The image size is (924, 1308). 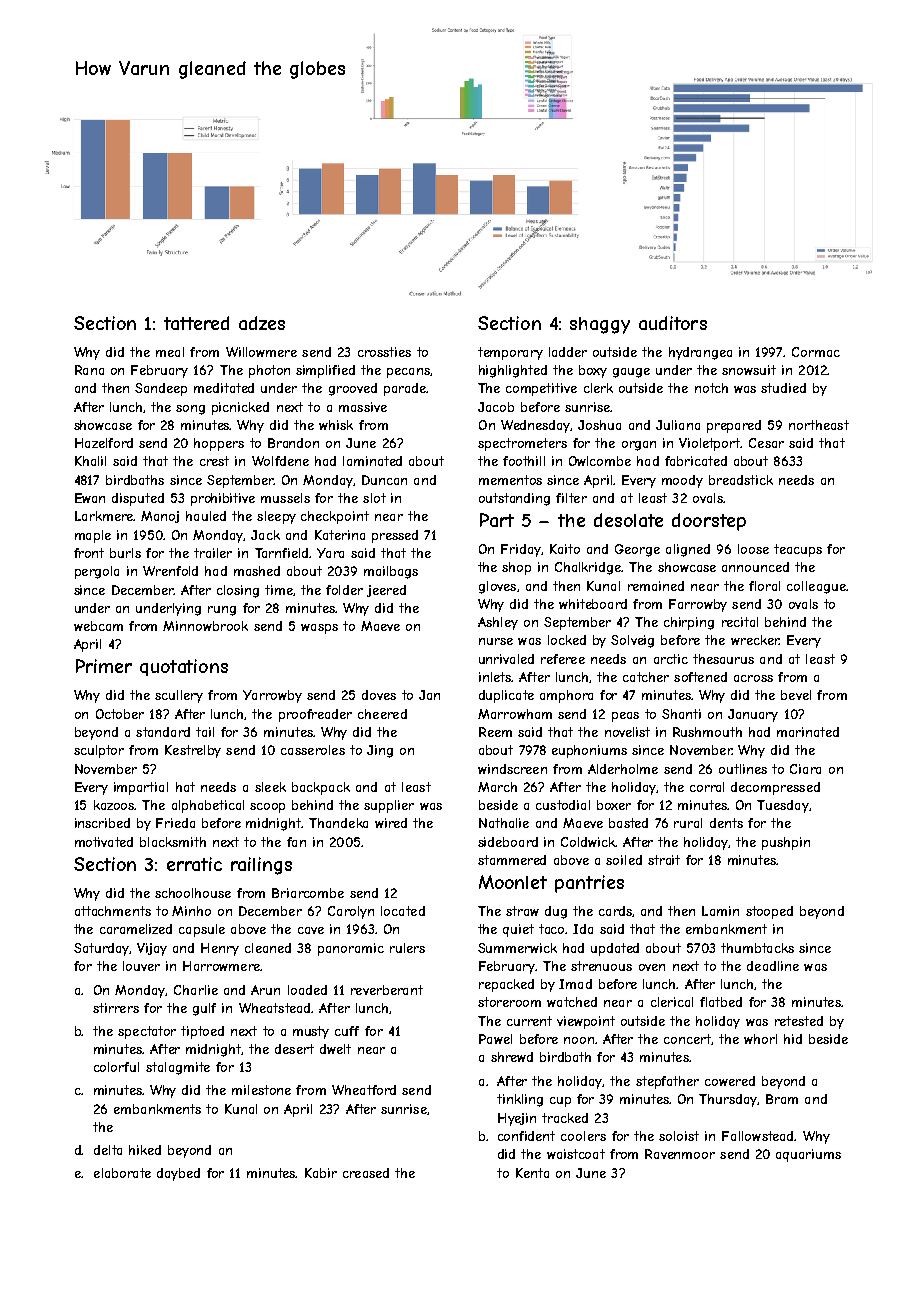 I want to click on Cesar, so click(x=766, y=443).
